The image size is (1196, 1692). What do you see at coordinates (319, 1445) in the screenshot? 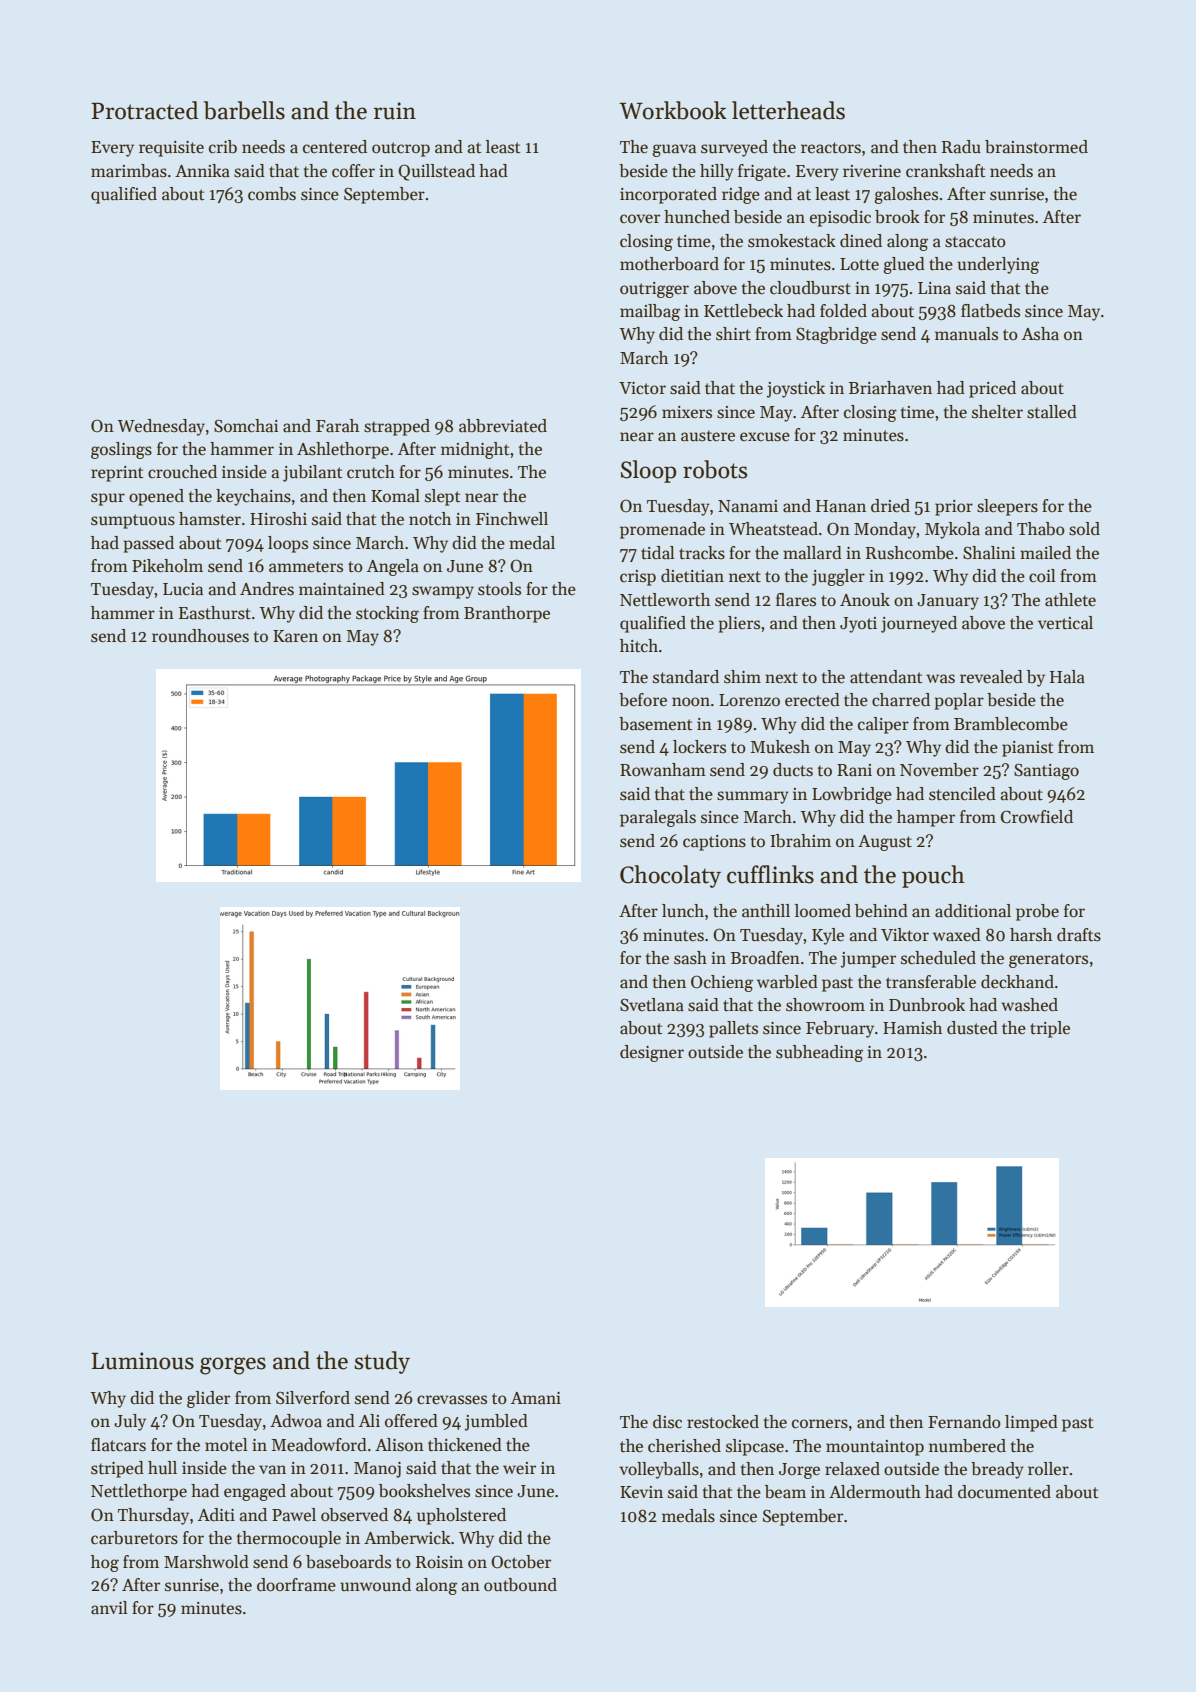
I see `Meadowford` at bounding box center [319, 1445].
